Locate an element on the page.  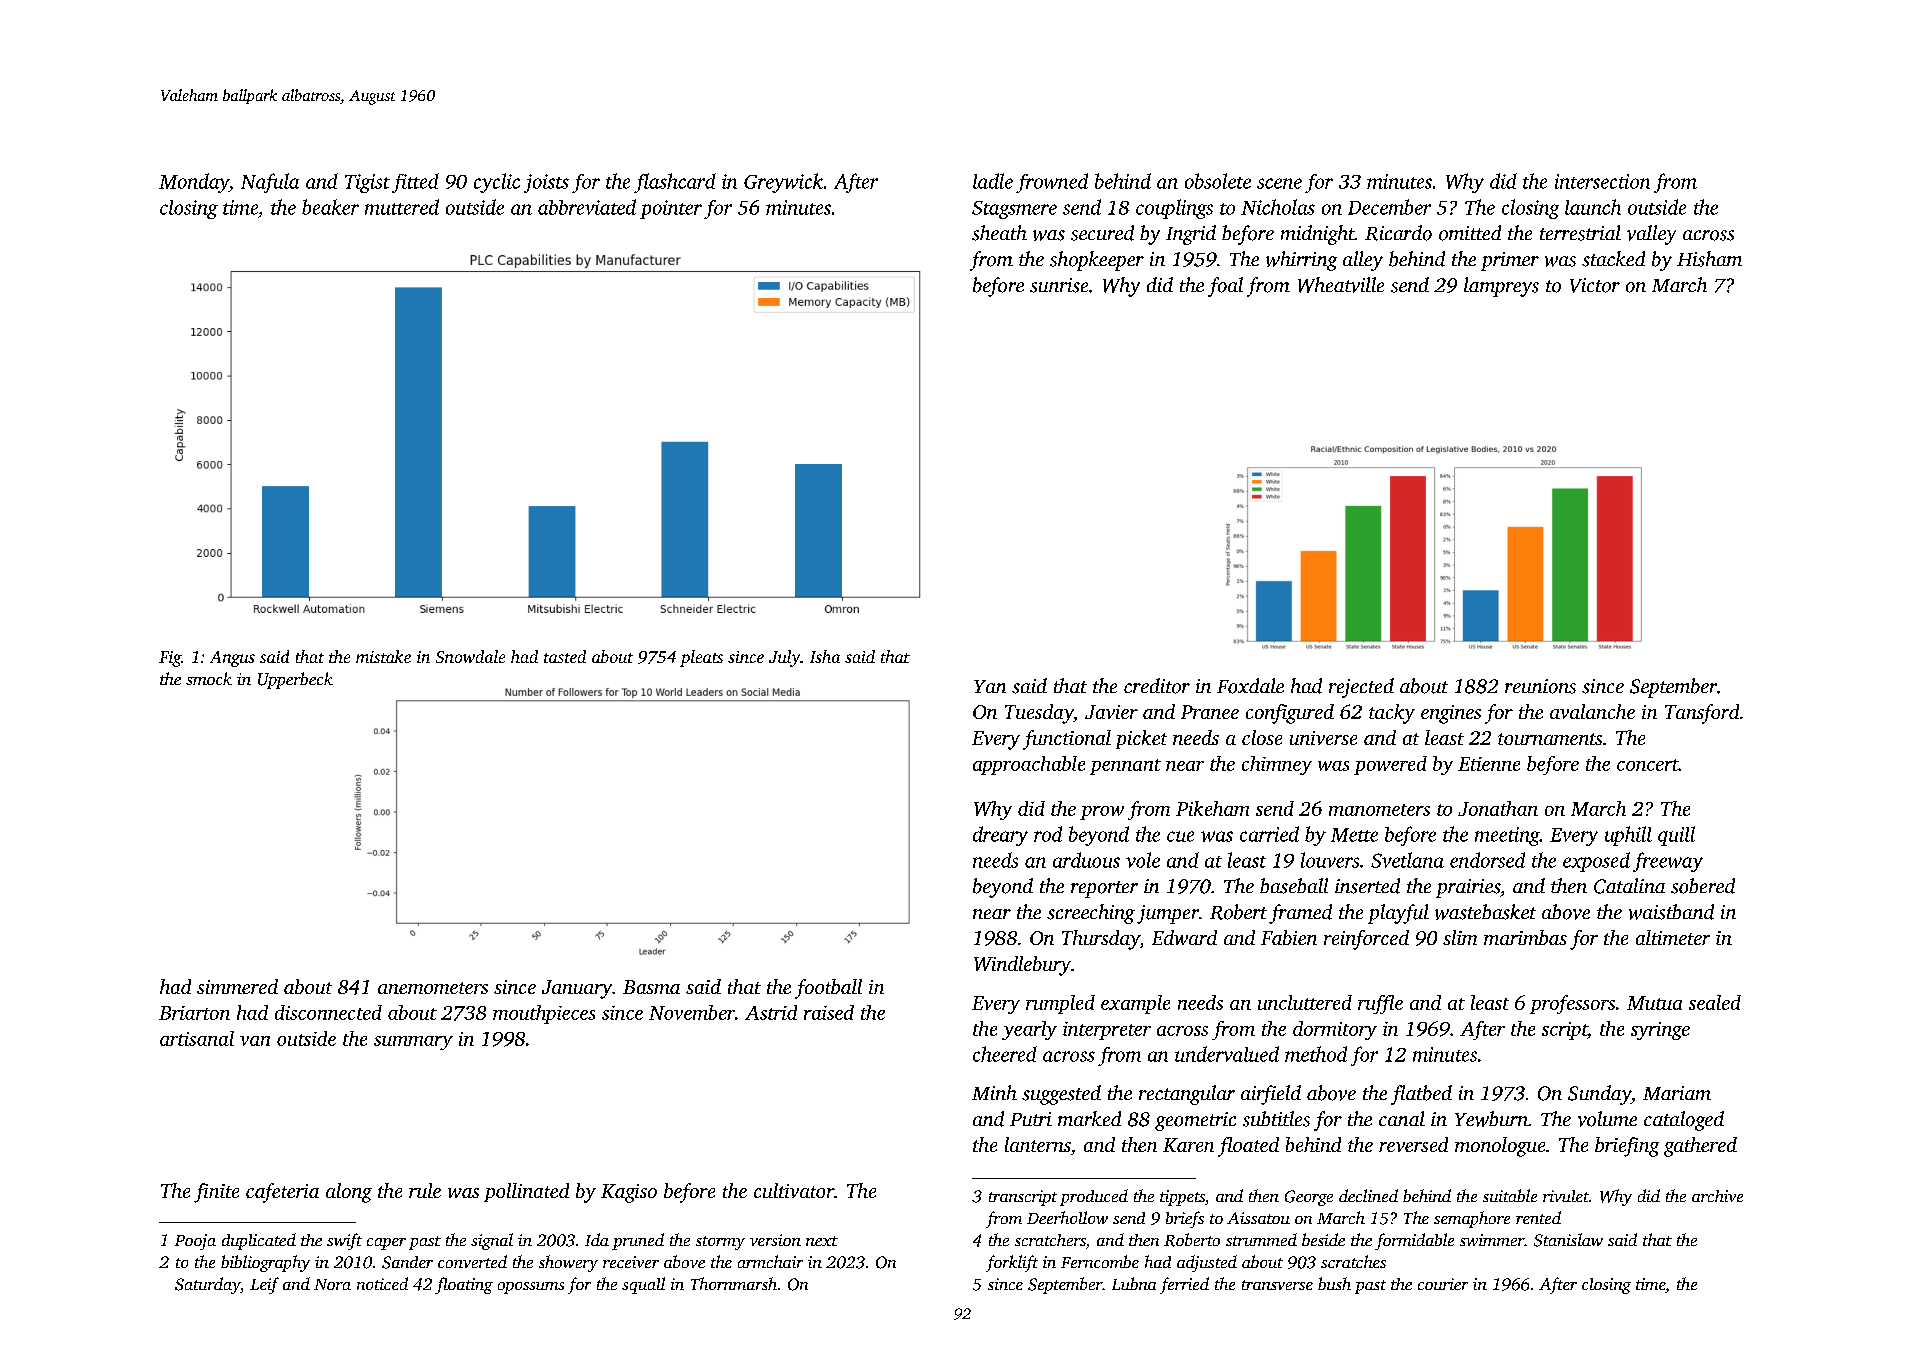
sunrise is located at coordinates (1059, 285).
